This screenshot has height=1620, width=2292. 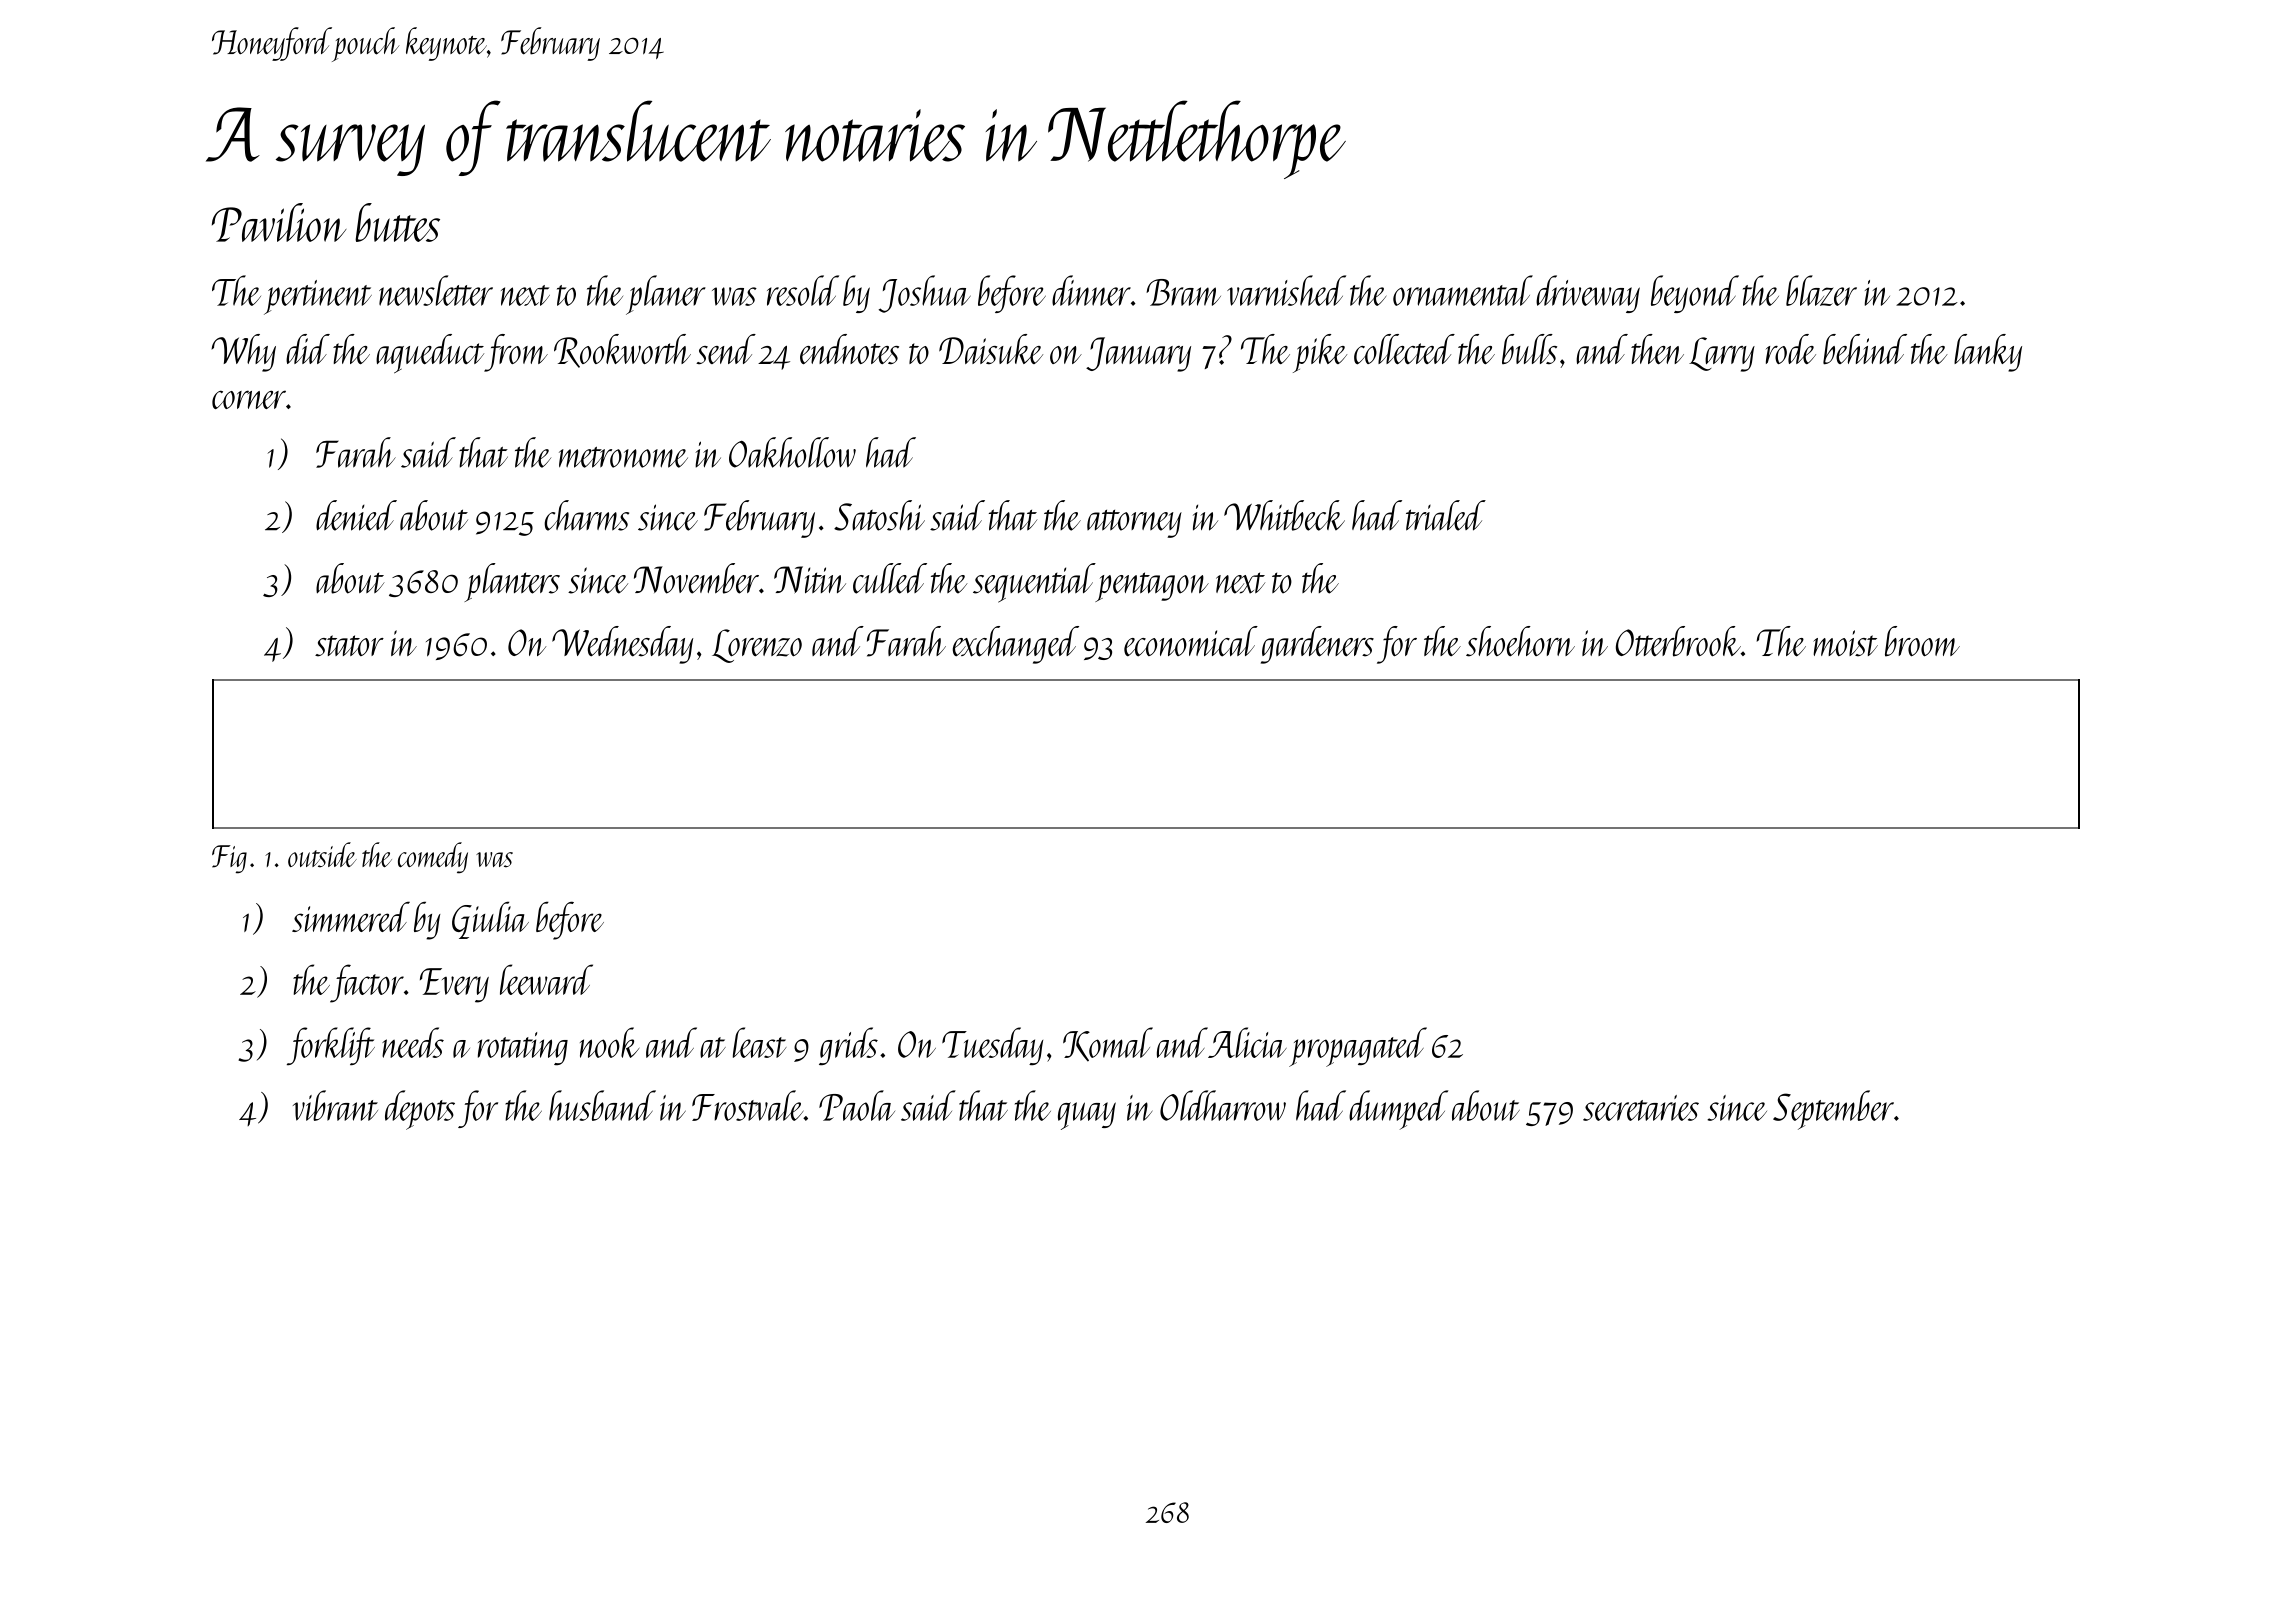 What do you see at coordinates (1320, 353) in the screenshot?
I see `pike` at bounding box center [1320, 353].
